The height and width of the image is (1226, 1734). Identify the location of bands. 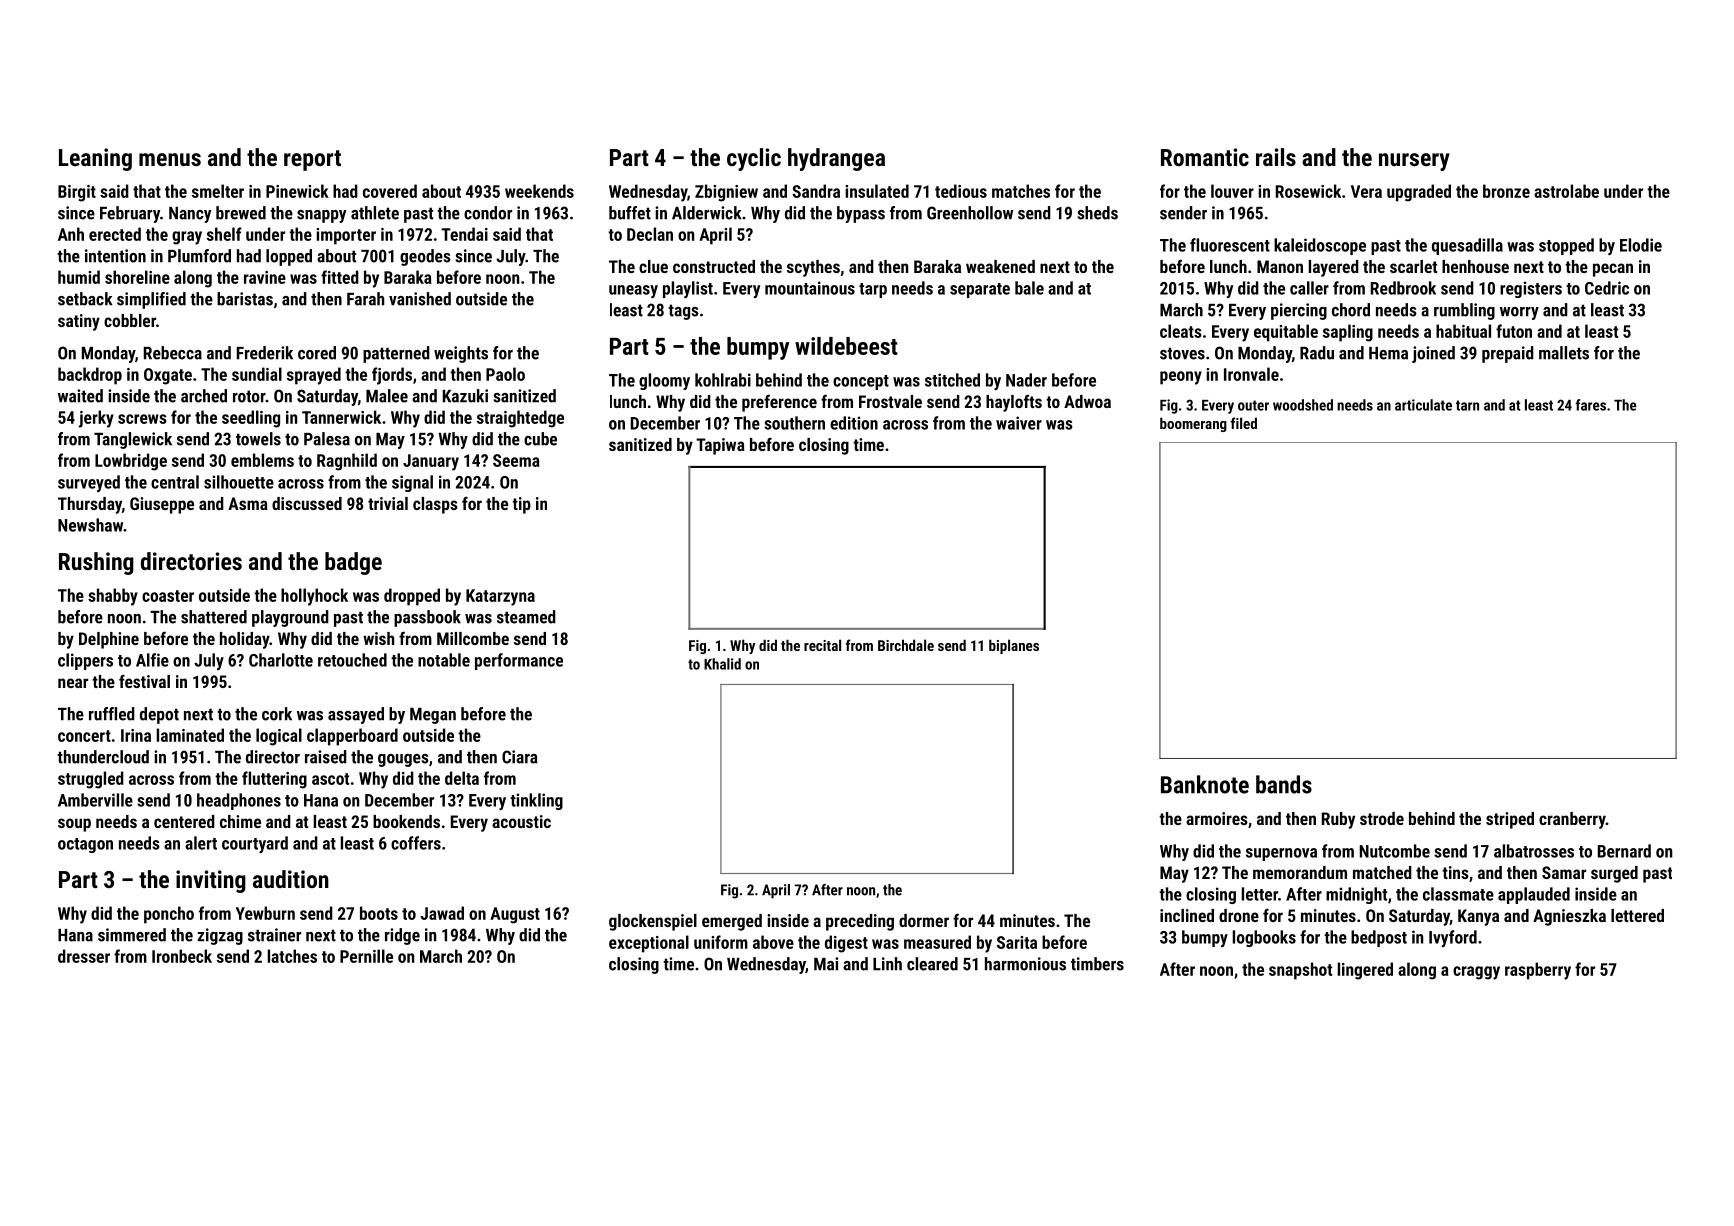
(1284, 784).
